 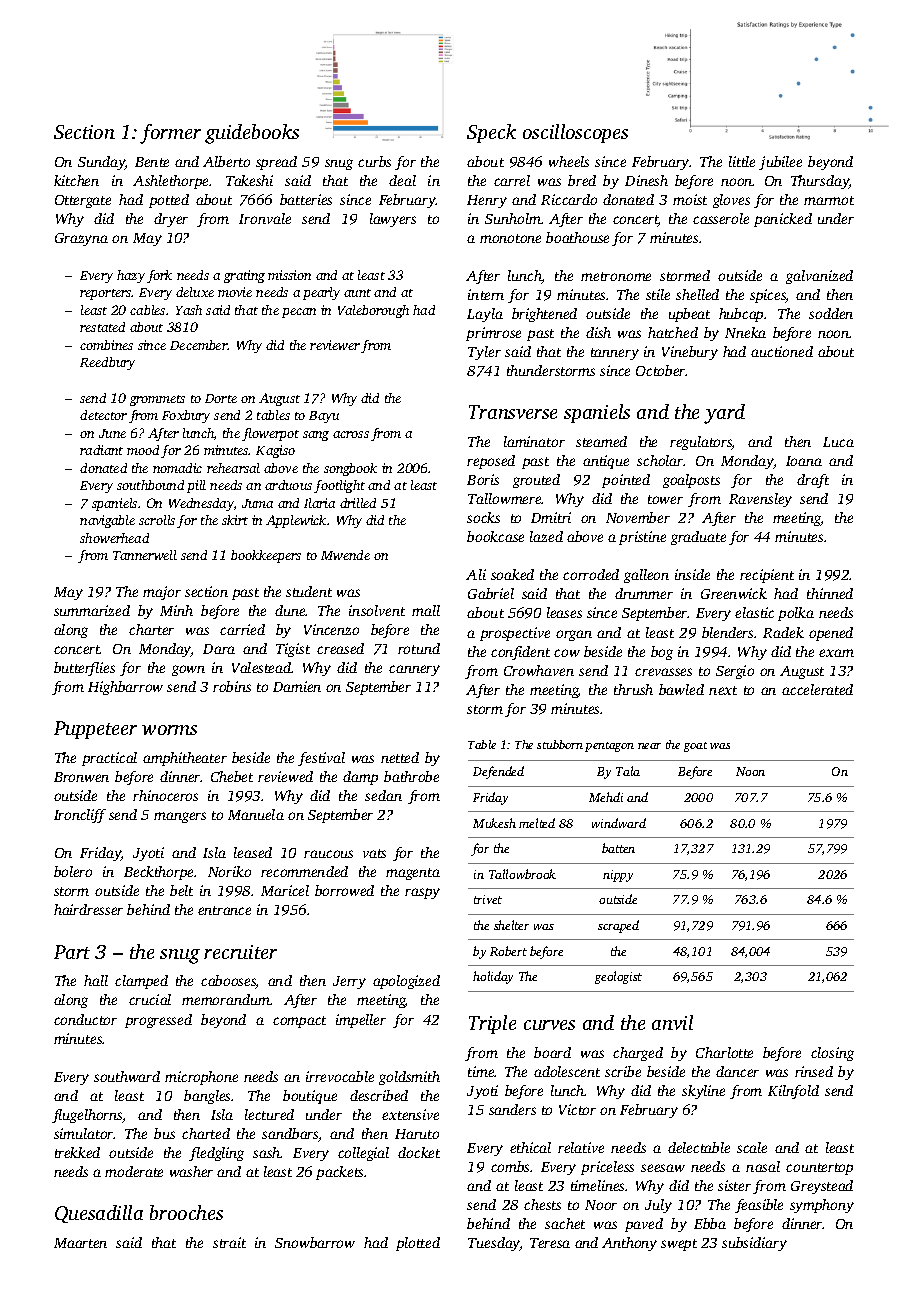 I want to click on Bayu, so click(x=324, y=417).
